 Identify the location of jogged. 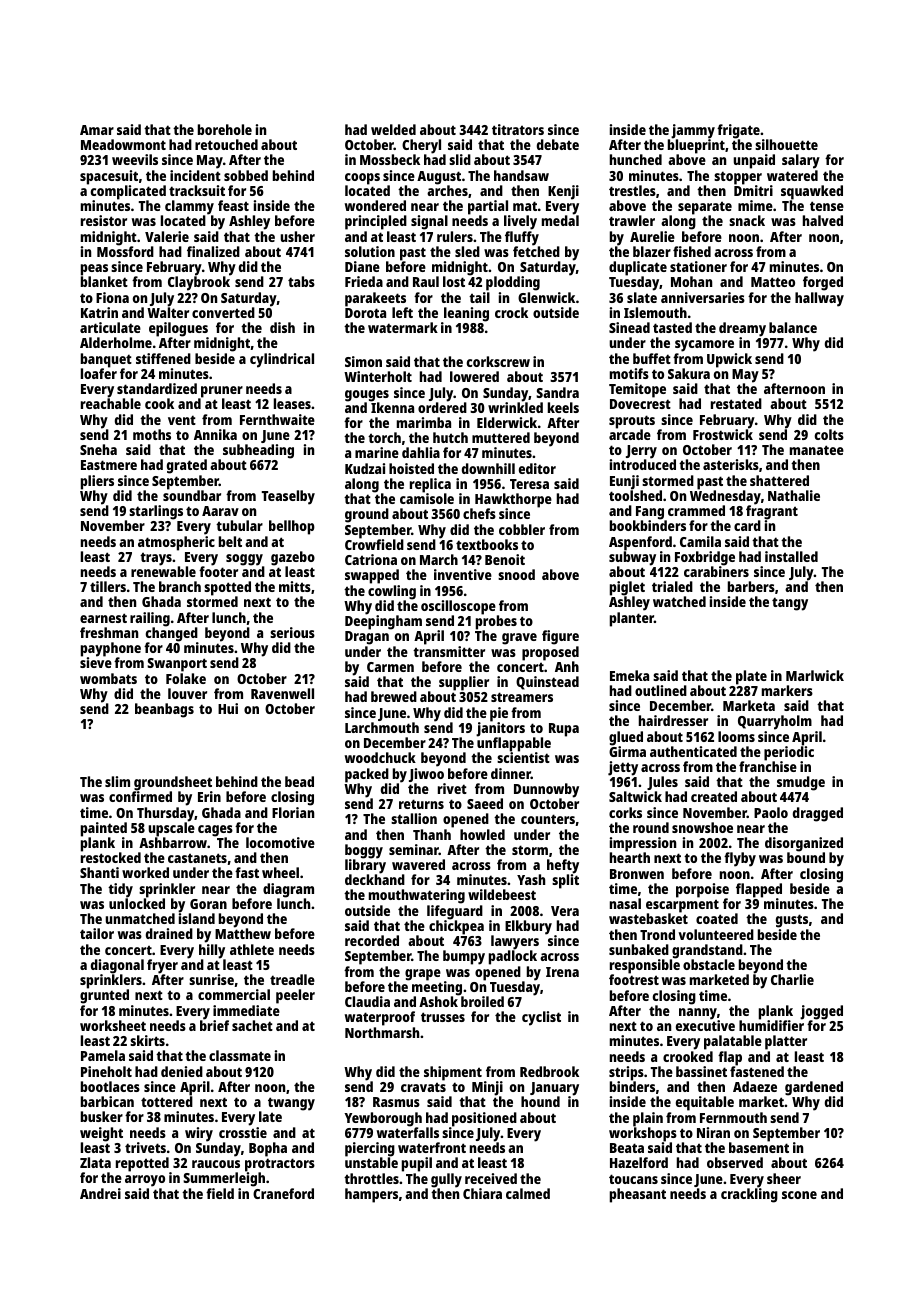
(821, 1012).
